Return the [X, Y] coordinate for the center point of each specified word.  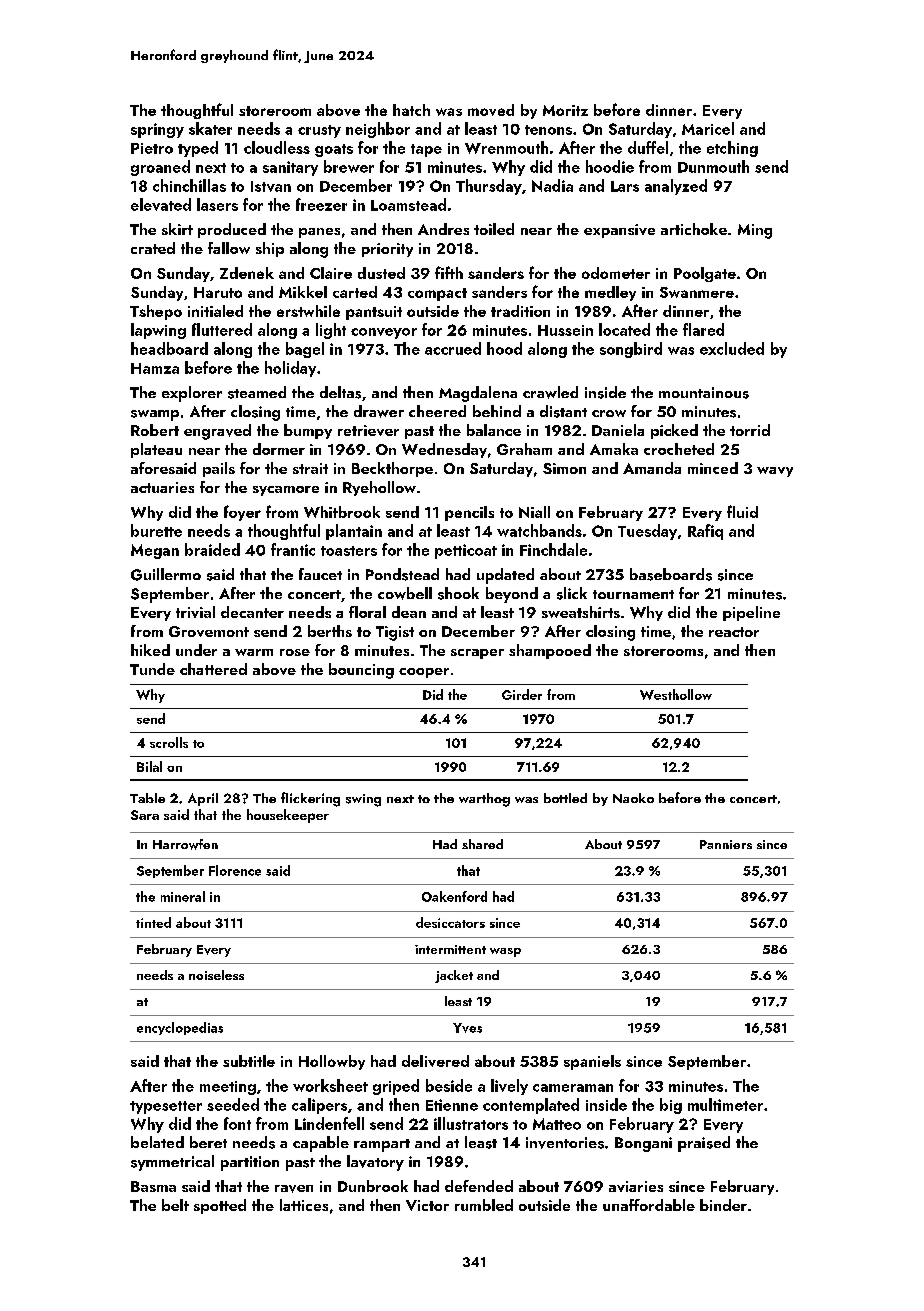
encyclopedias [180, 1028]
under [196, 650]
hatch [411, 110]
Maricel [708, 128]
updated [505, 576]
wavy [775, 472]
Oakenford [454, 896]
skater [210, 128]
